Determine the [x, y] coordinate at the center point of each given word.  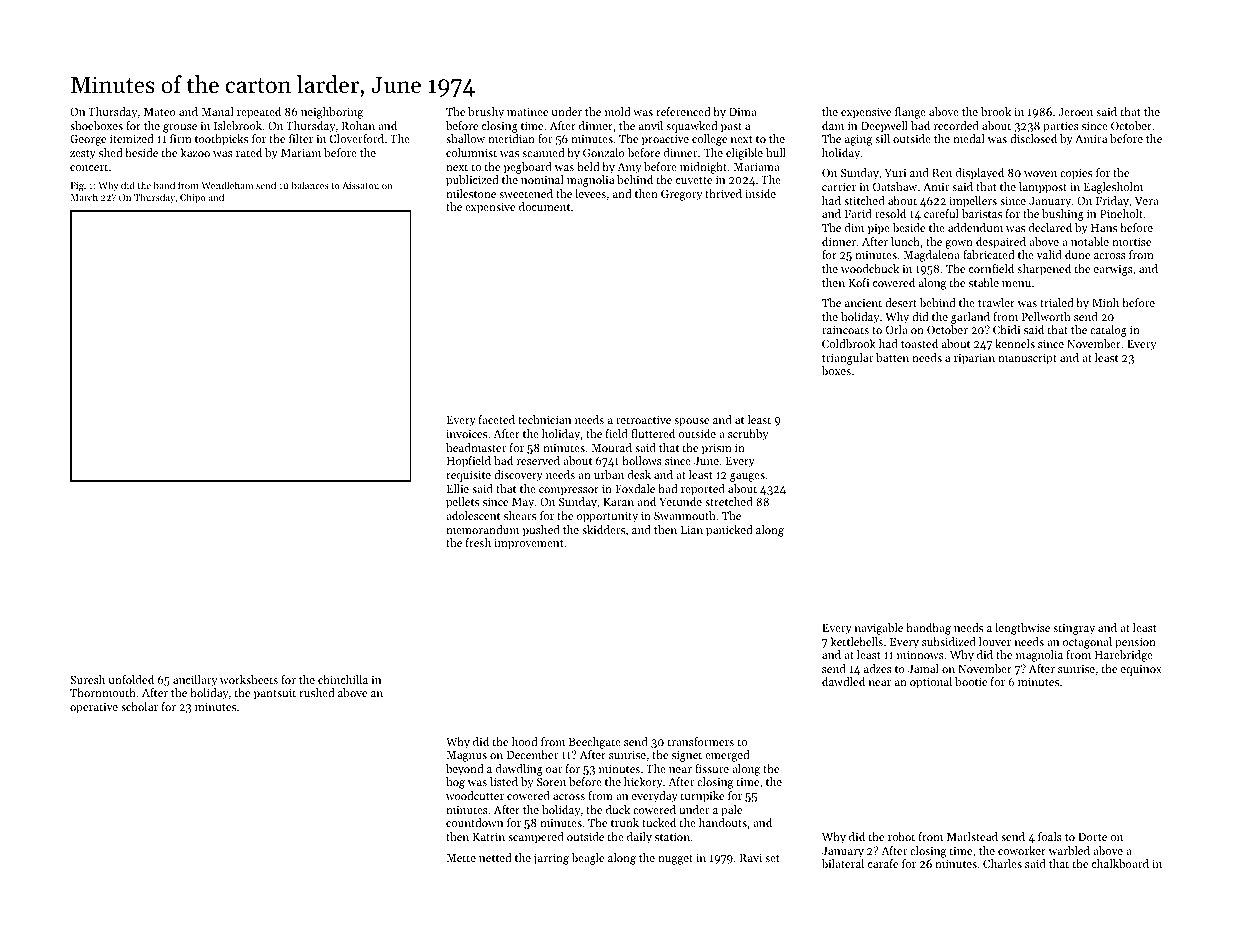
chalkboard [1120, 863]
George [88, 140]
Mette [461, 858]
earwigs [1113, 270]
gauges [747, 477]
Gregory [681, 195]
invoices [466, 434]
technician [544, 419]
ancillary [195, 681]
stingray [1074, 629]
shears [520, 515]
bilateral [843, 863]
